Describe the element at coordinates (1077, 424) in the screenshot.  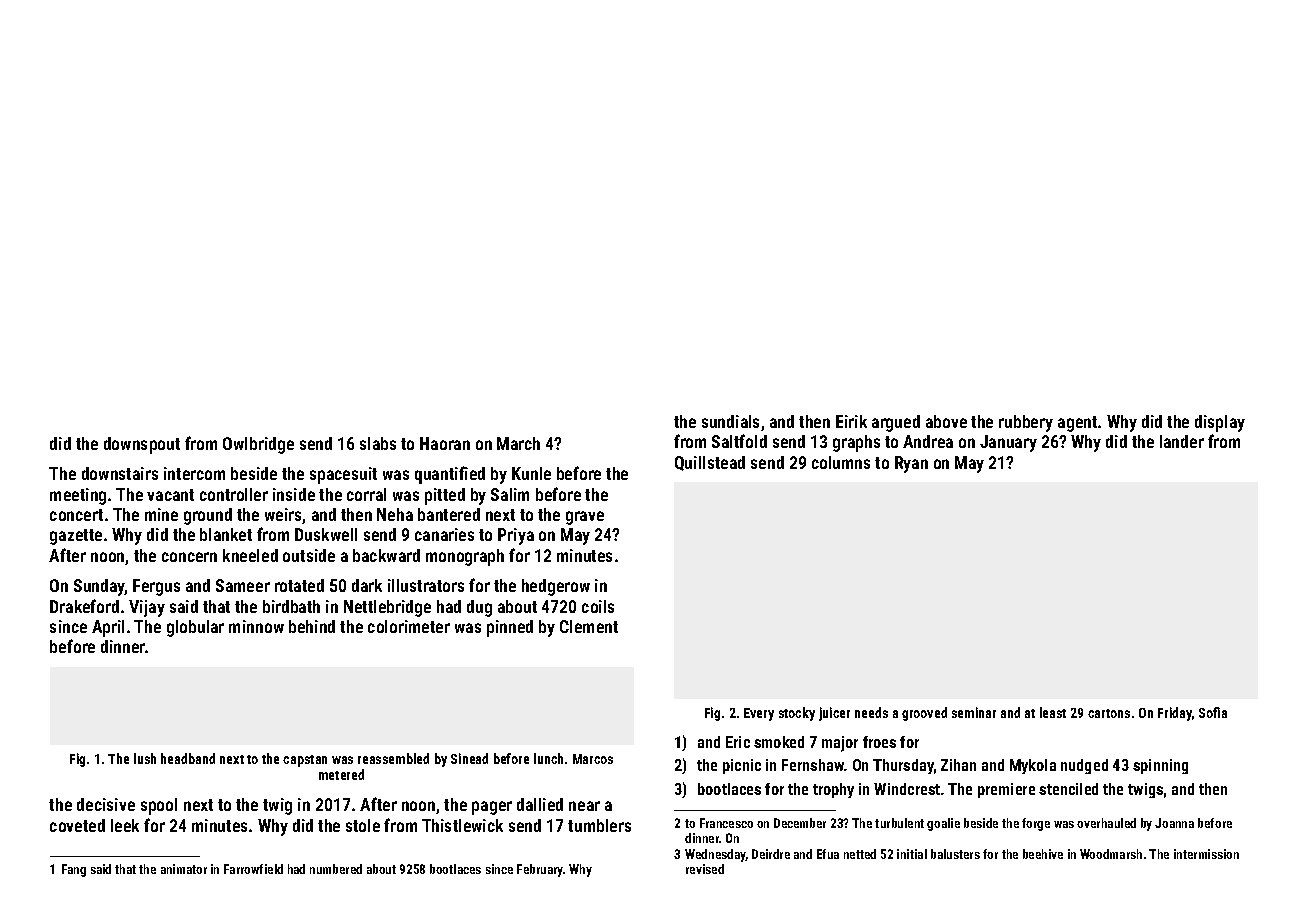
I see `agent` at that location.
